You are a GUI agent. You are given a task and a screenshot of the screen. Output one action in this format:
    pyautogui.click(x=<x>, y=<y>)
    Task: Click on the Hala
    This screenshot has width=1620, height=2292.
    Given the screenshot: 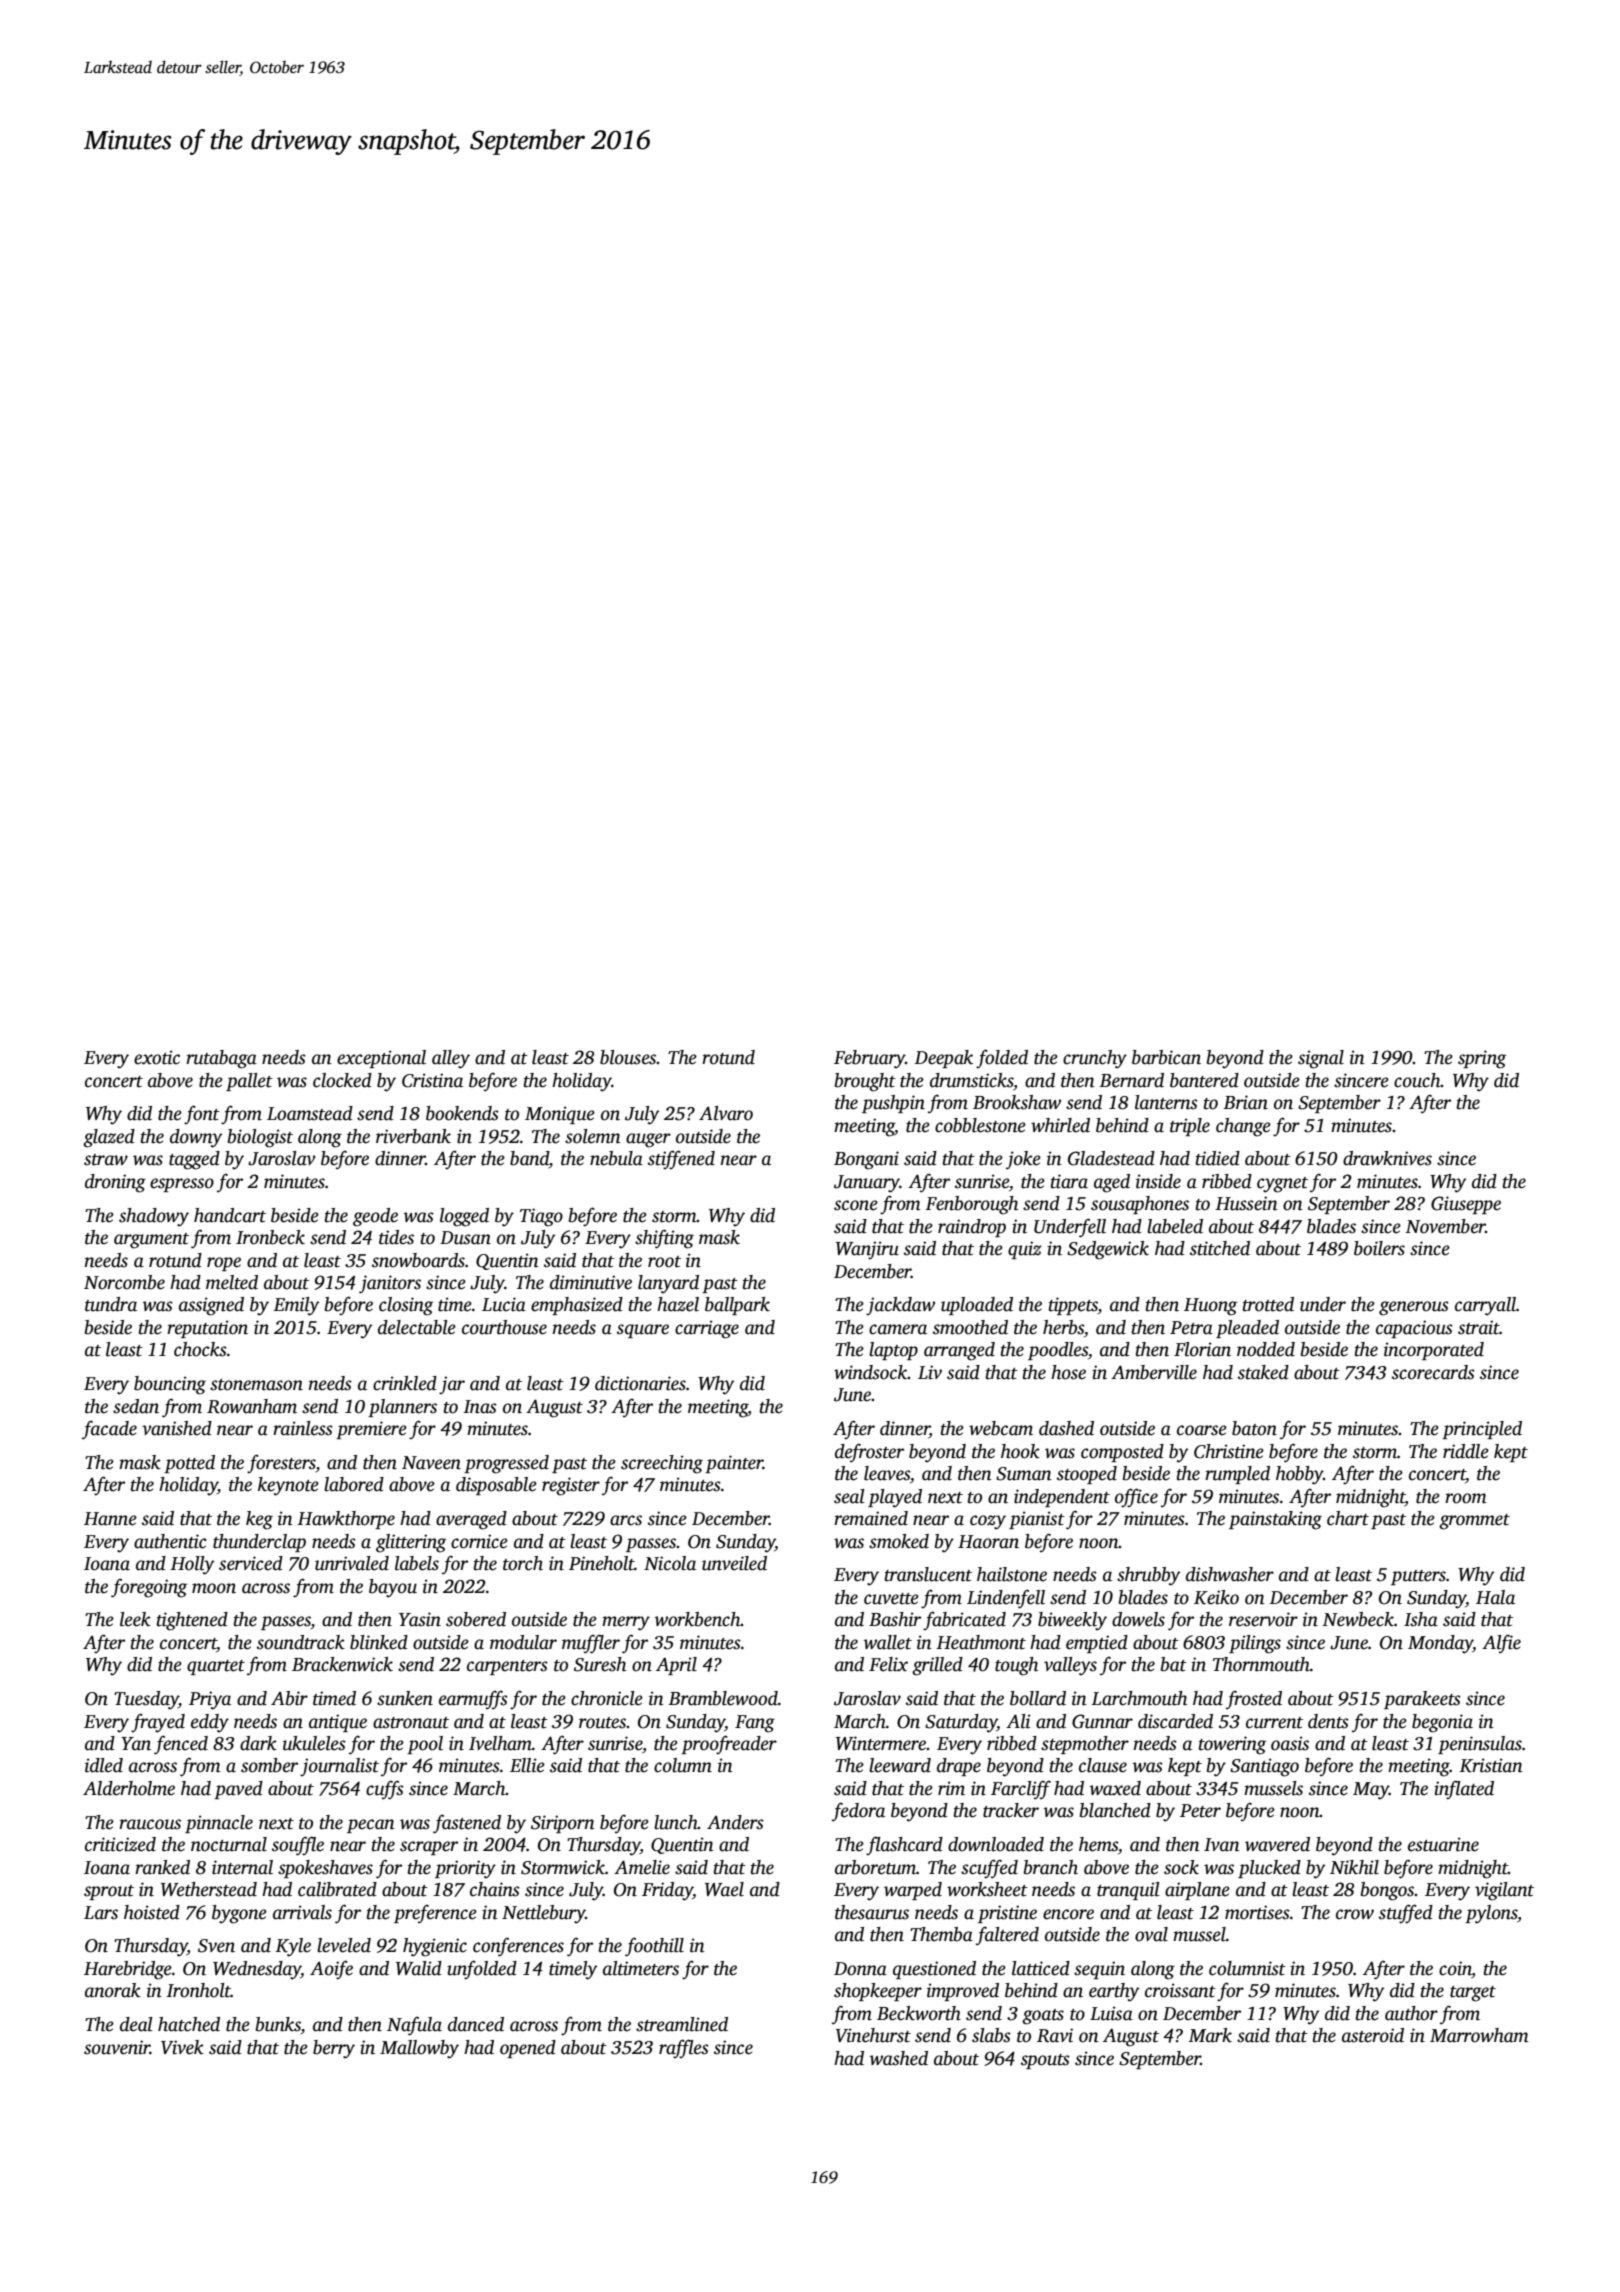 What is the action you would take?
    pyautogui.click(x=1495, y=1597)
